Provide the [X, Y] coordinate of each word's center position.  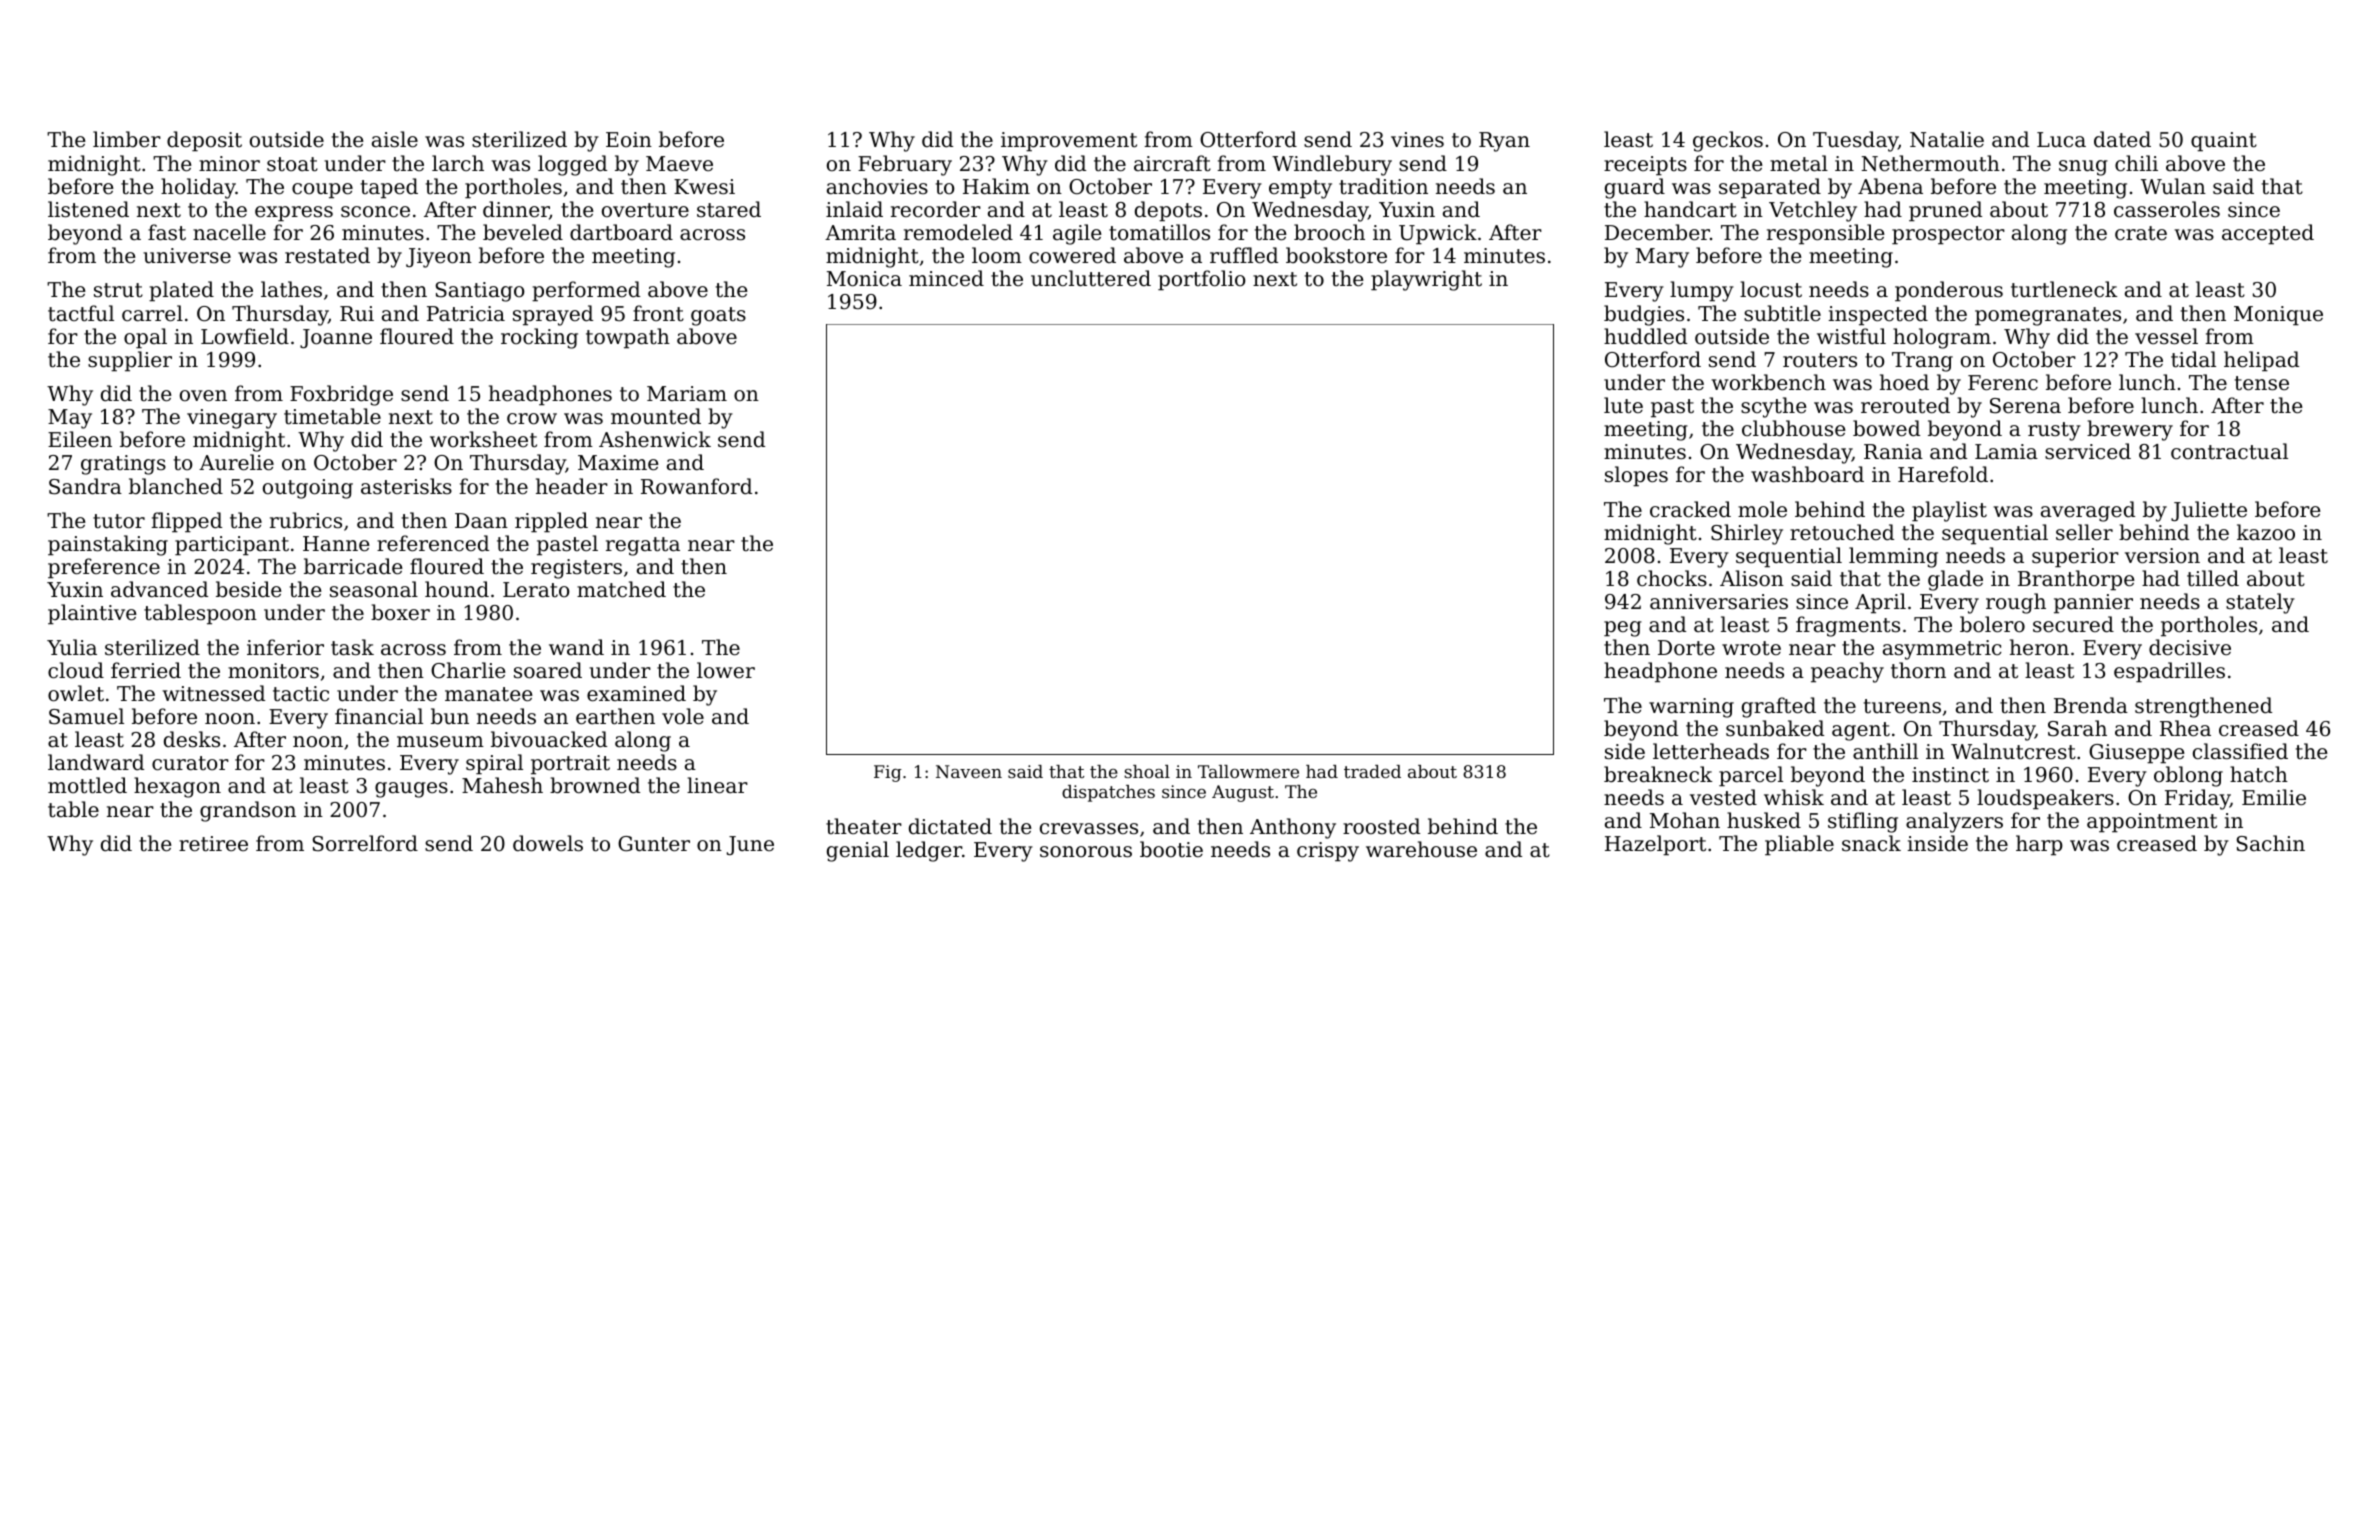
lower [726, 670]
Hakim [996, 186]
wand [576, 647]
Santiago [480, 292]
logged [572, 165]
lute [1623, 405]
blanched [176, 486]
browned [595, 785]
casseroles [2167, 209]
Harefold [1943, 474]
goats [718, 316]
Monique [2278, 316]
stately [2260, 603]
